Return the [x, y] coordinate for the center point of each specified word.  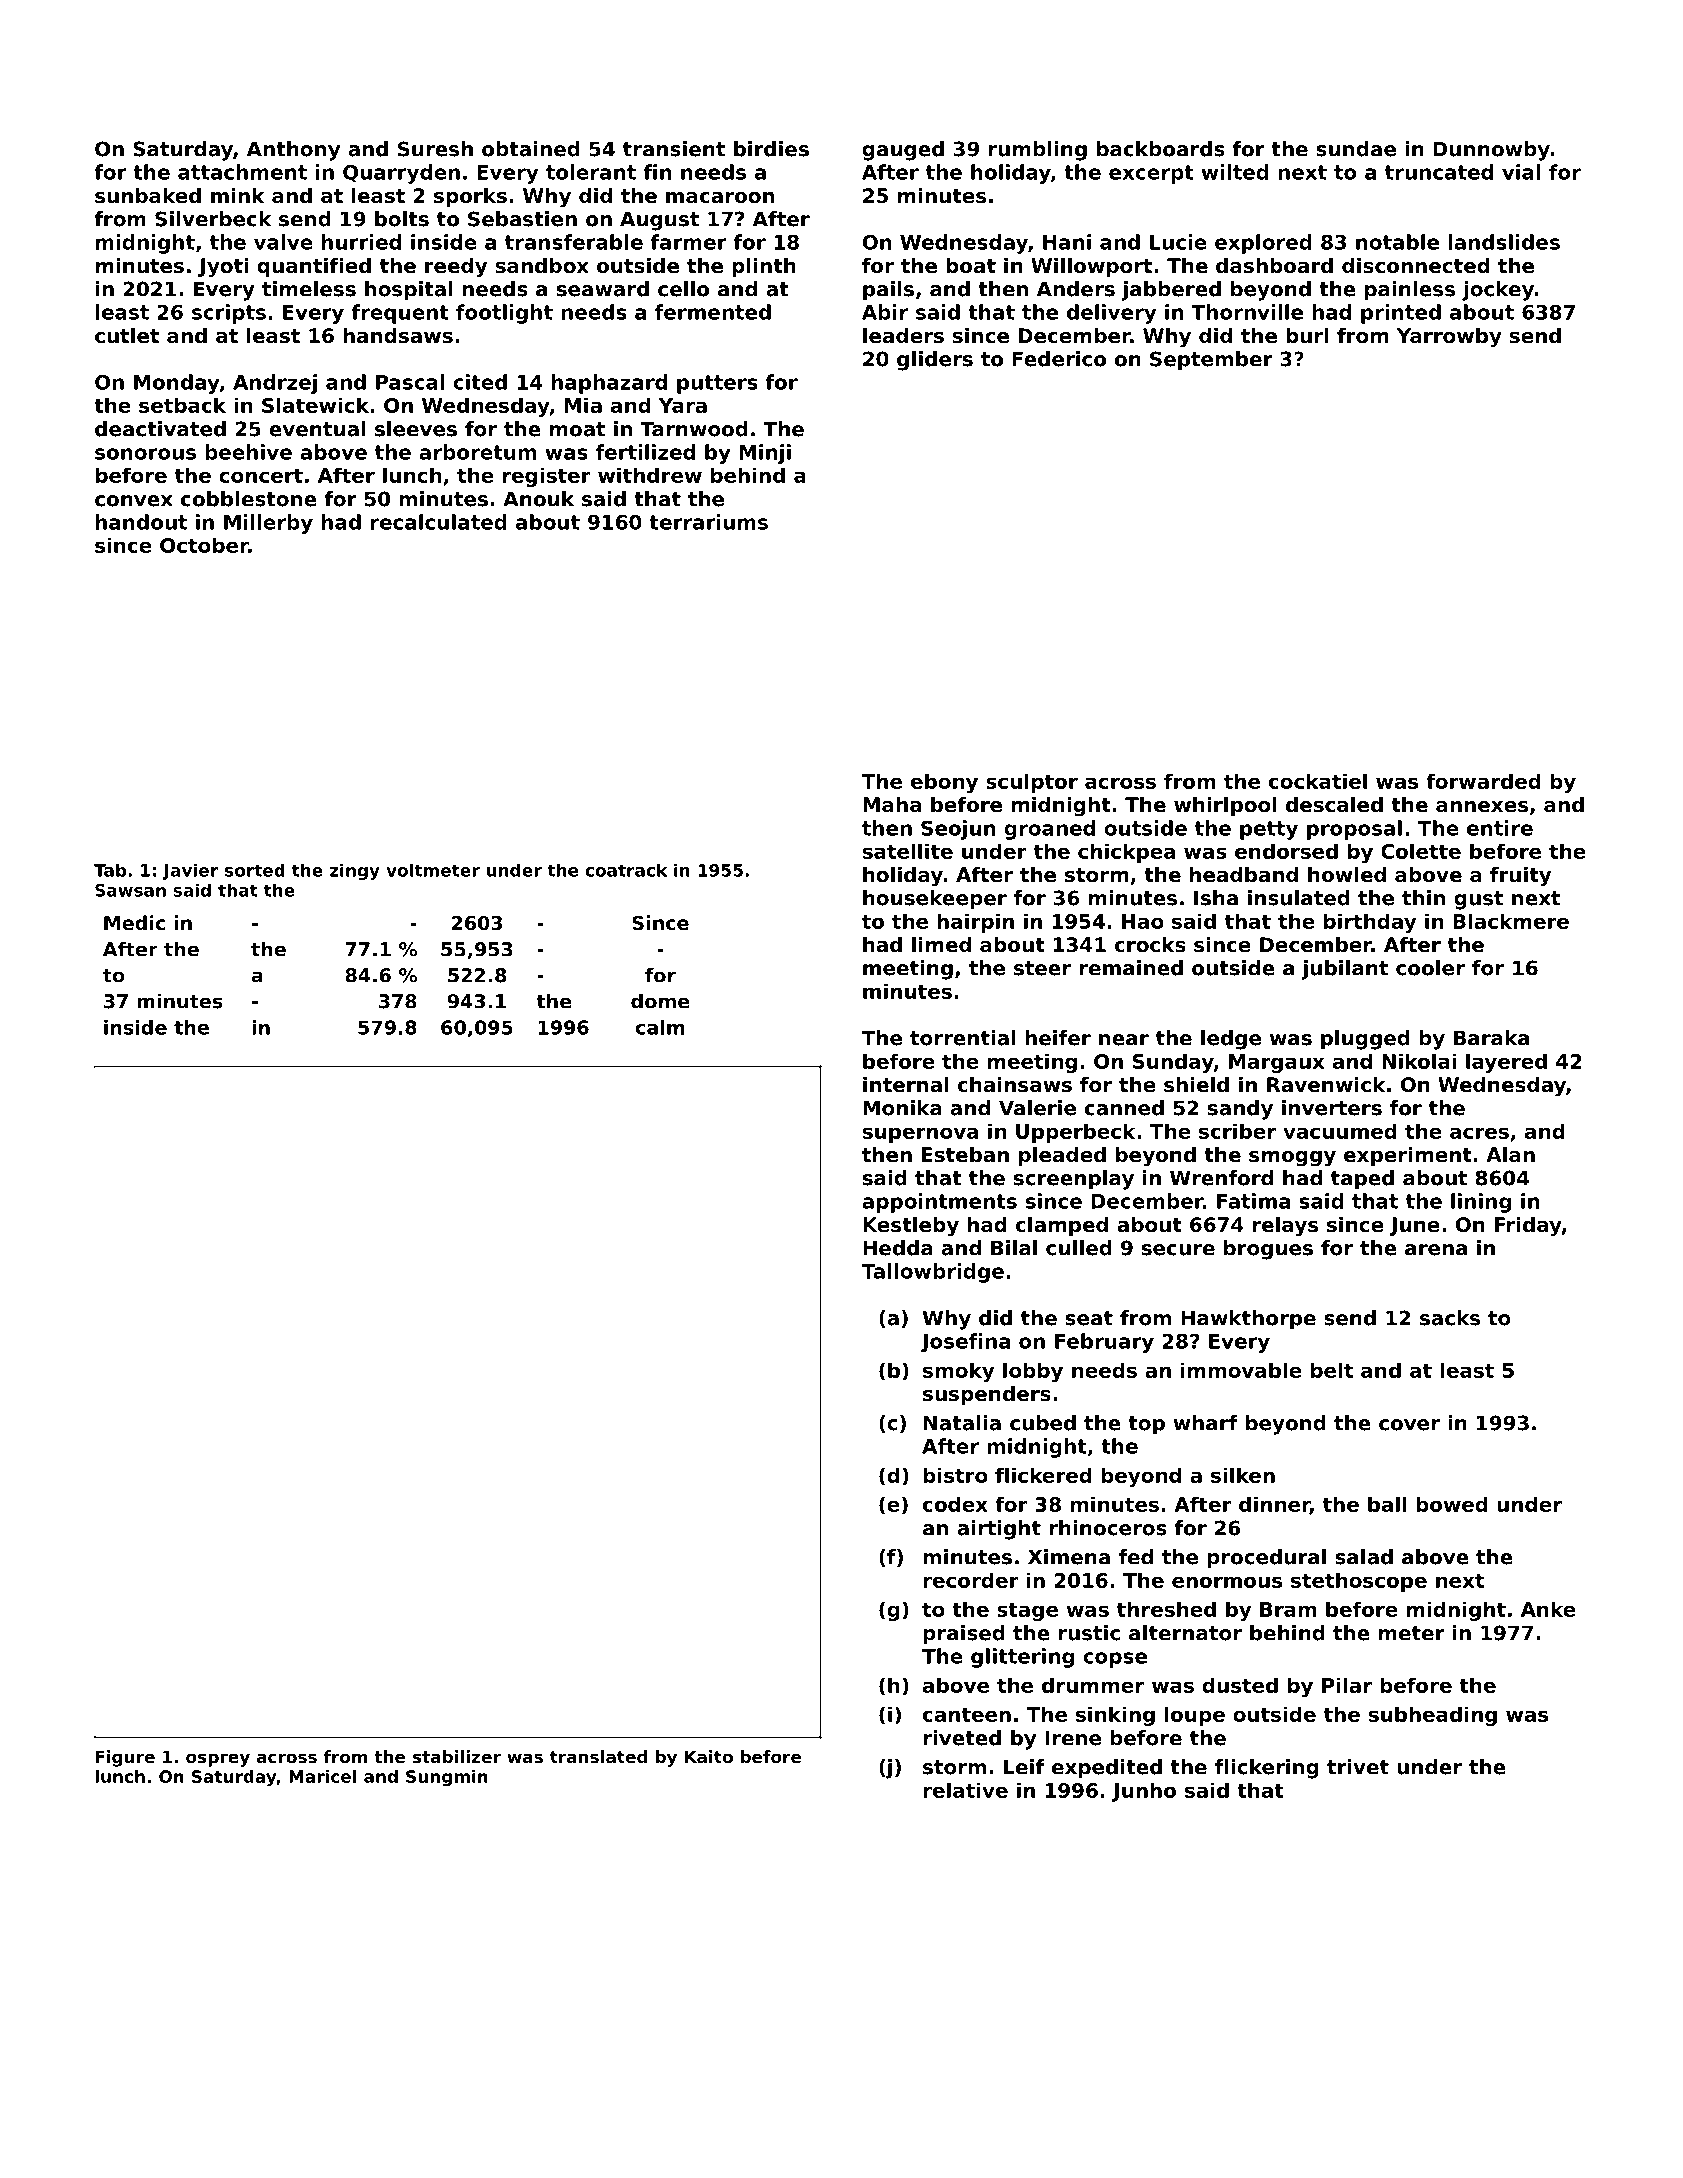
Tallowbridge [933, 1273]
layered [1506, 1063]
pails [888, 291]
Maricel [322, 1776]
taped [1362, 1180]
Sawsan [130, 890]
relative [965, 1790]
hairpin [975, 923]
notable [1397, 242]
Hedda [898, 1248]
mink [238, 195]
